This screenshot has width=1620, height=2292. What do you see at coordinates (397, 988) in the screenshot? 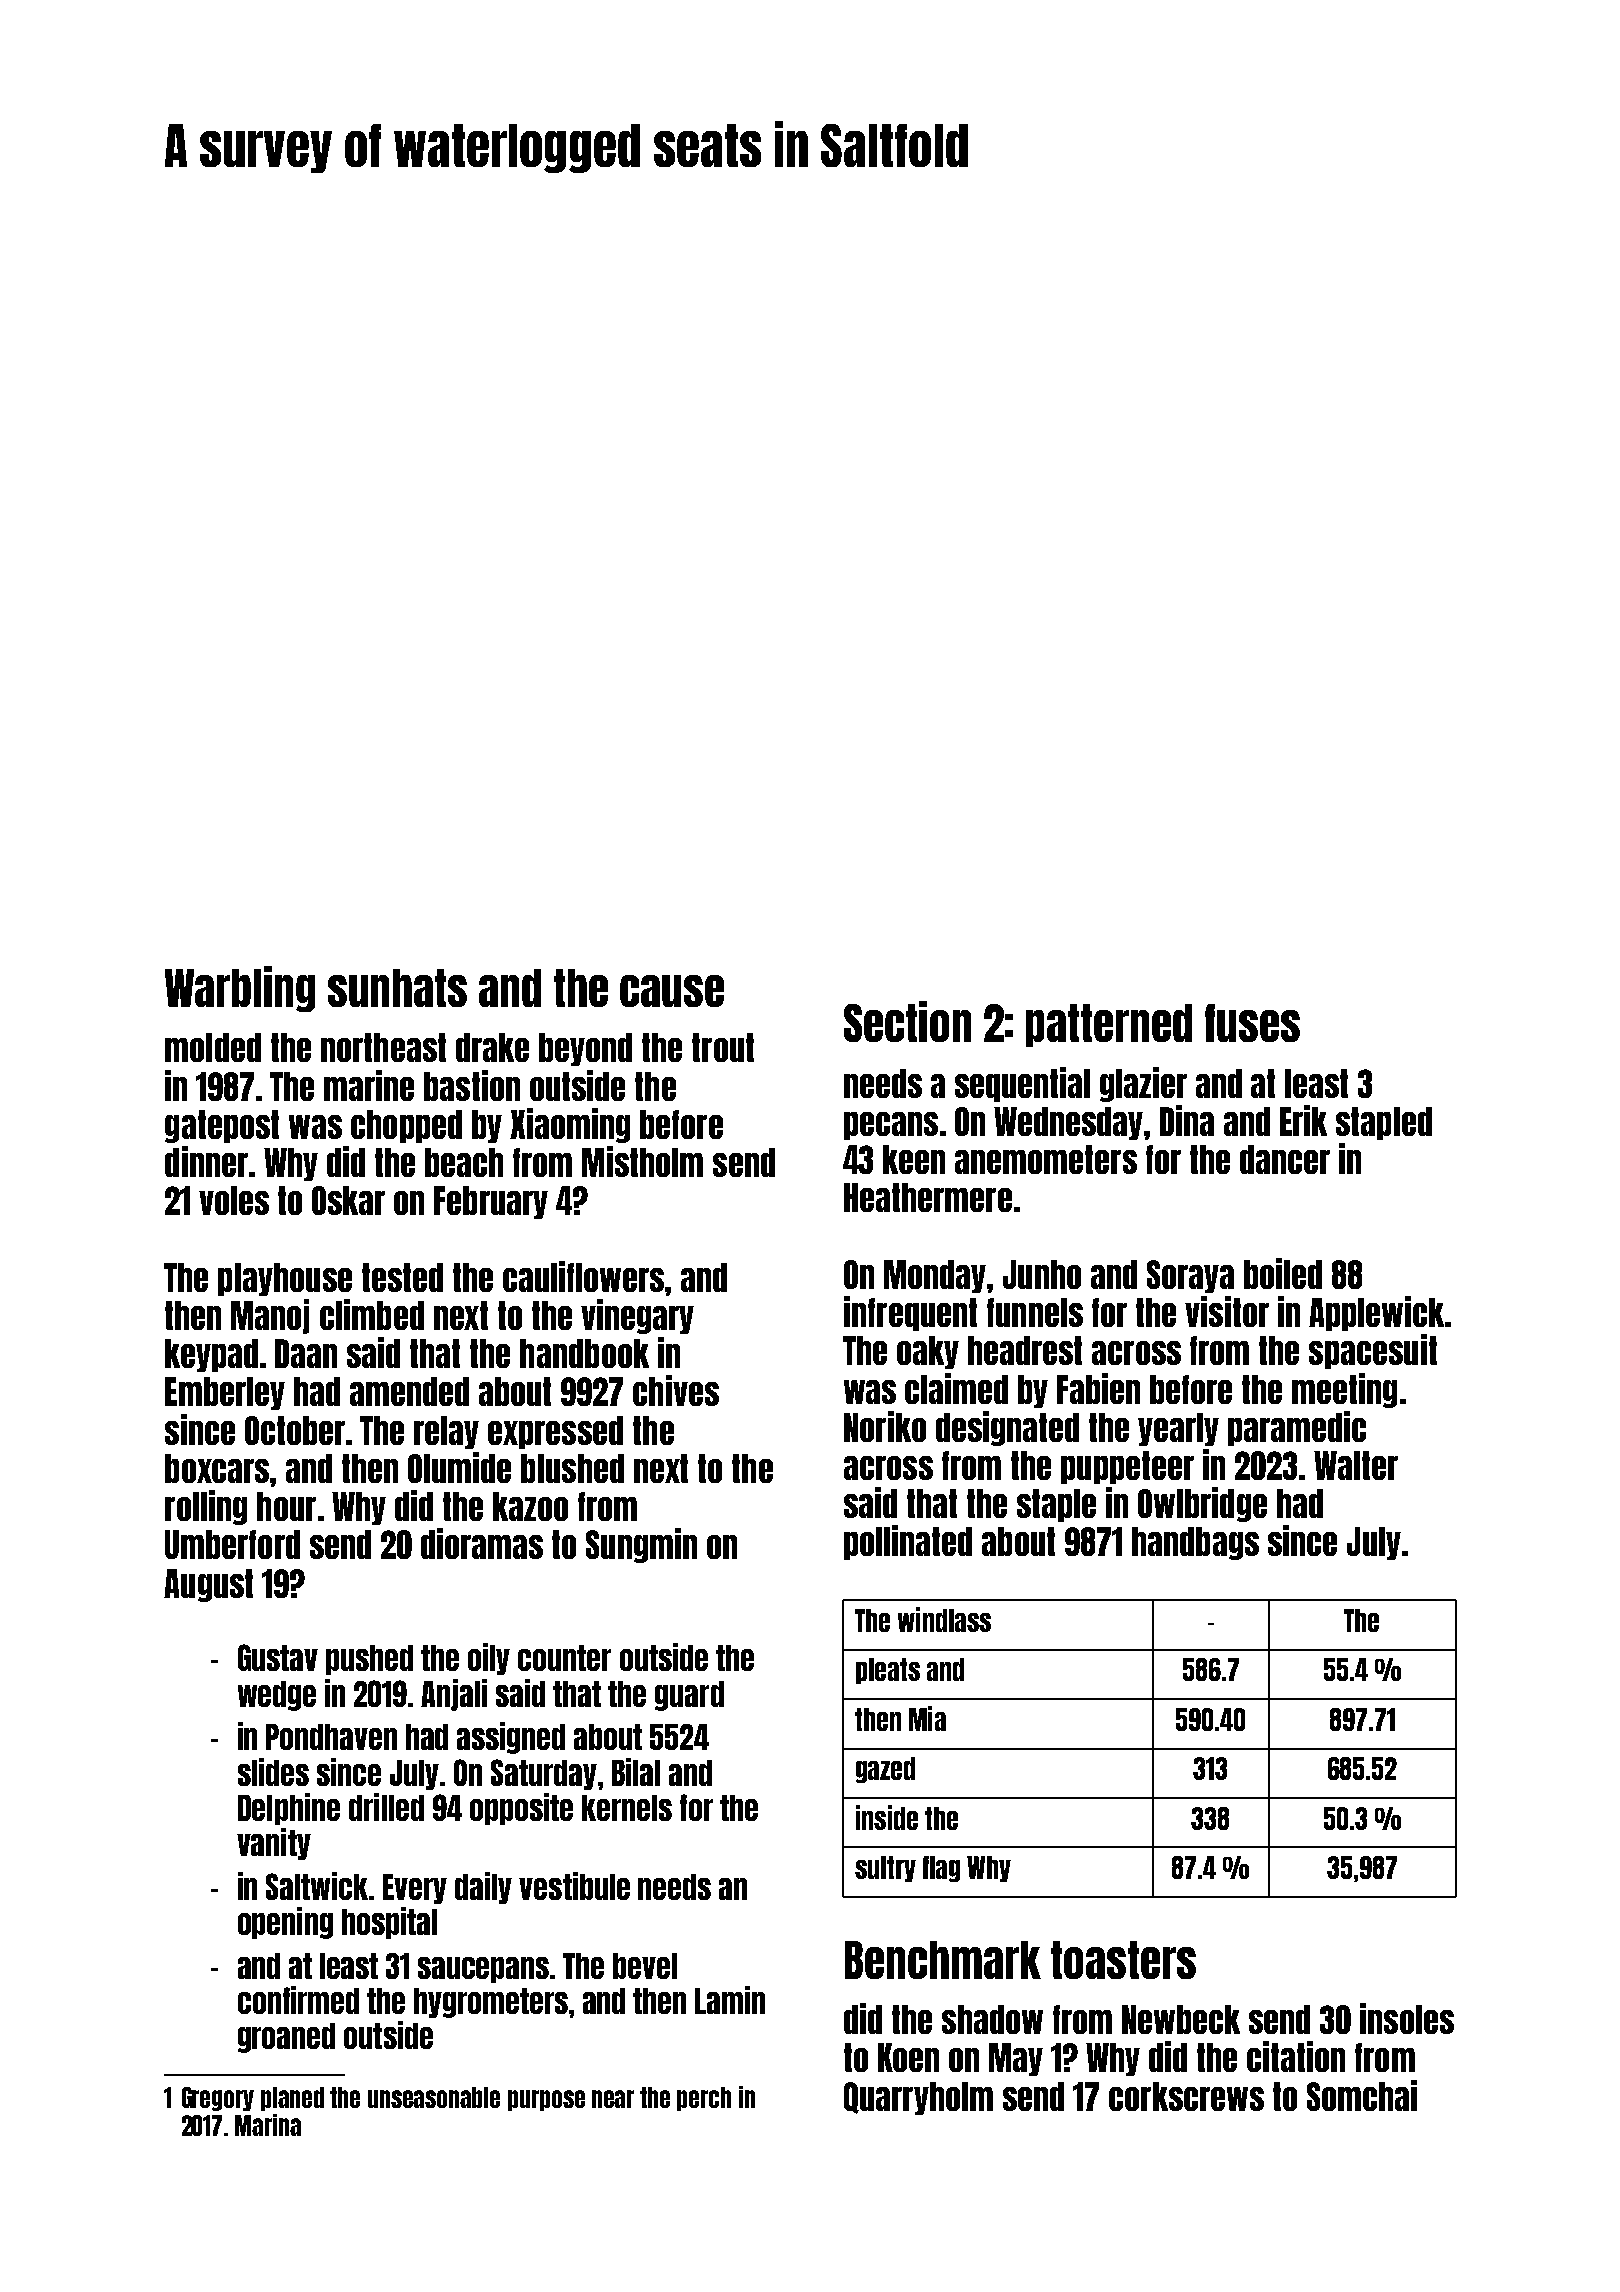
I see `sunhats` at bounding box center [397, 988].
